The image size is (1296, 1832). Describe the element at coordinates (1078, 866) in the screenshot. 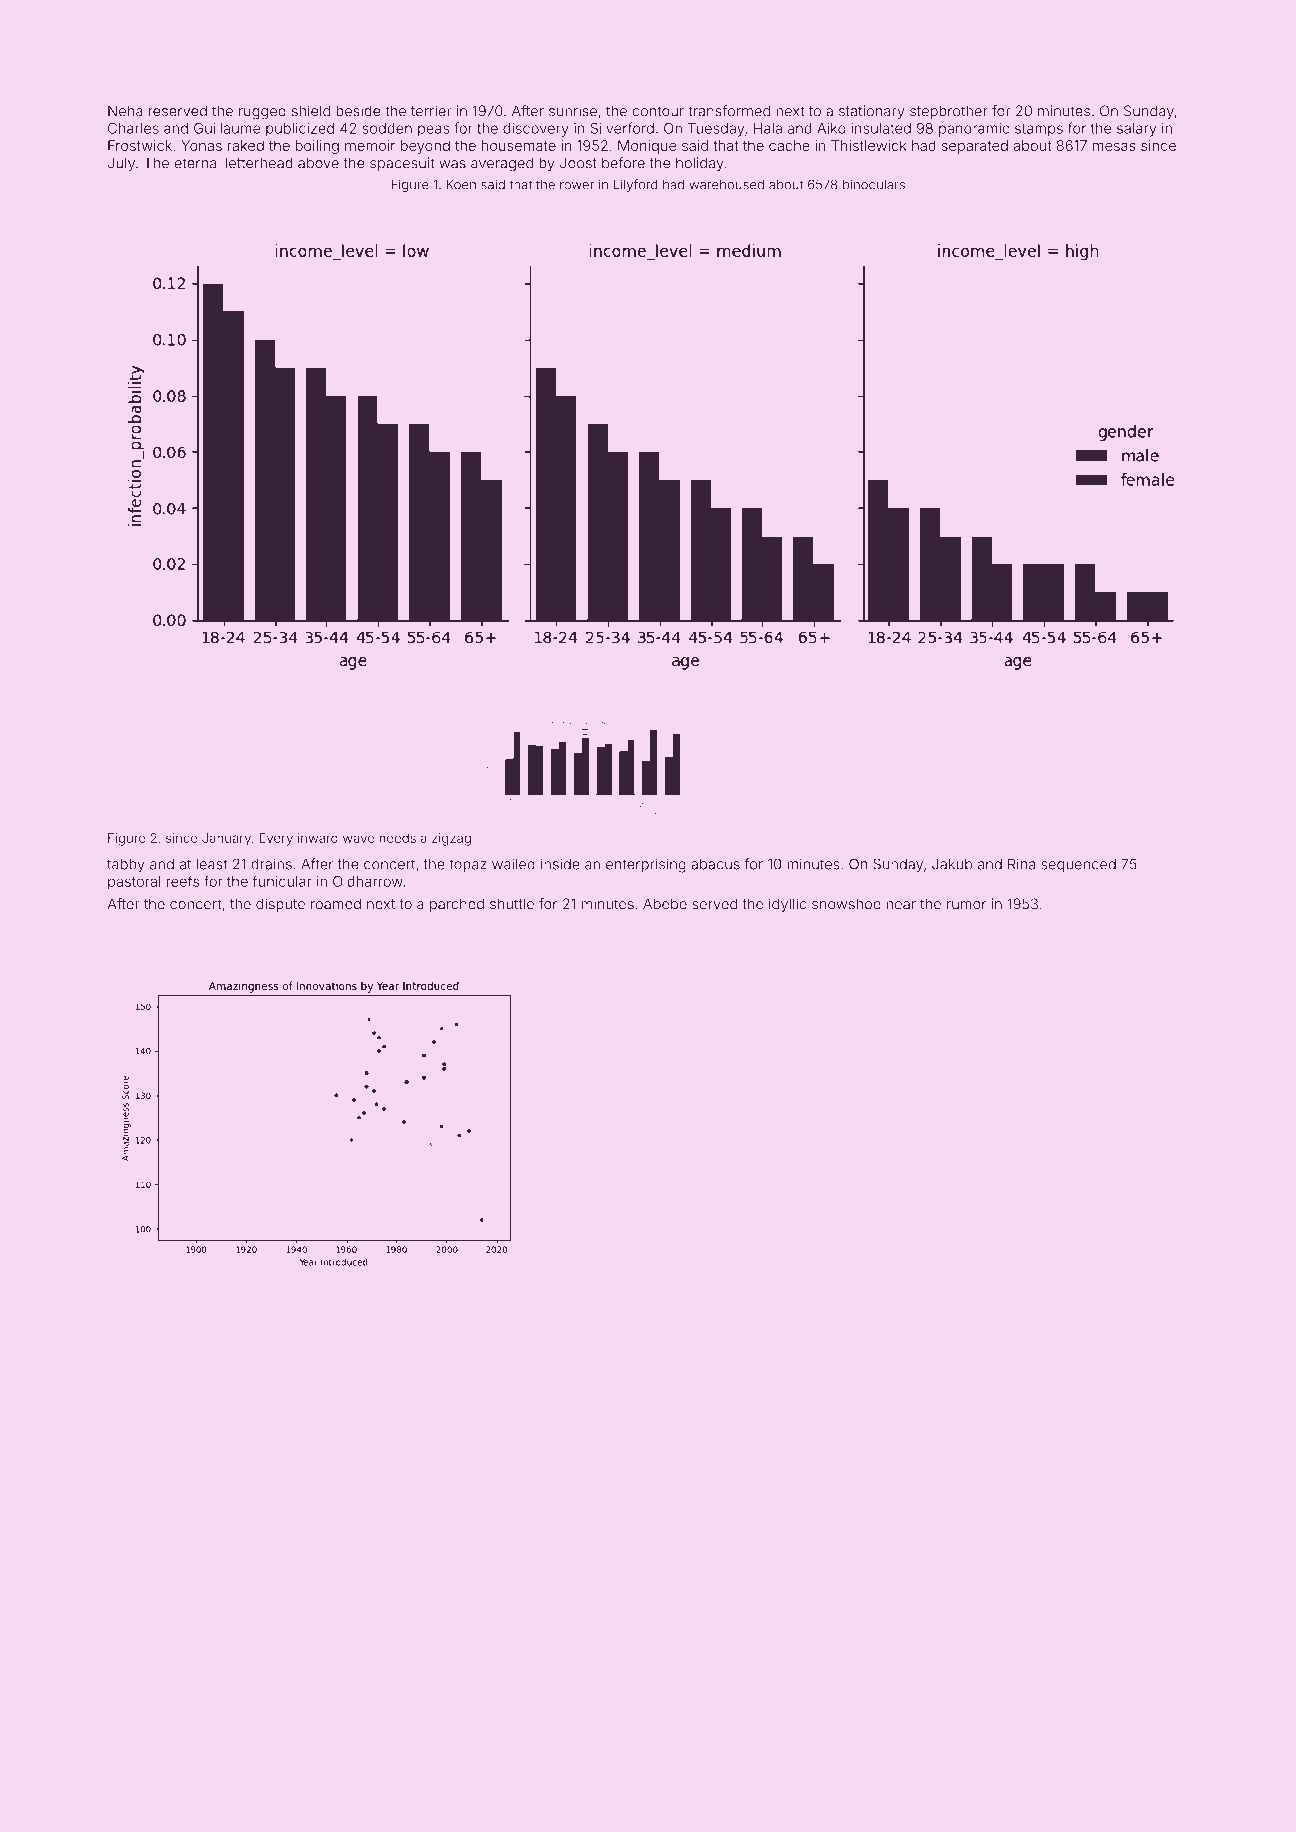

I see `sequenced` at that location.
